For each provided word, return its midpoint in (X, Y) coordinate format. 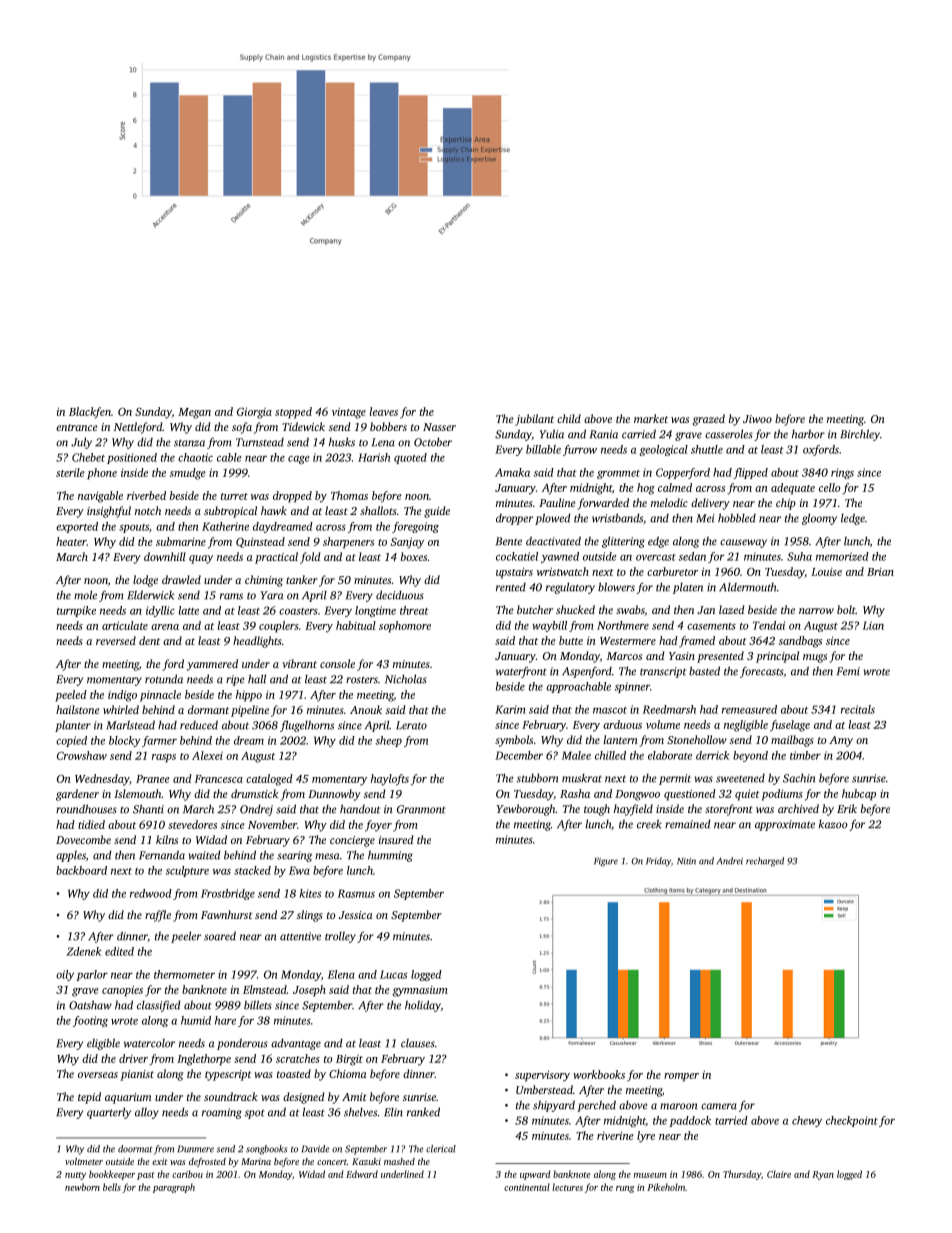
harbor (808, 434)
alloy (147, 1113)
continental (527, 1187)
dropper (514, 519)
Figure (606, 862)
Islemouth (138, 793)
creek (649, 824)
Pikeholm (666, 1187)
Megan (194, 413)
